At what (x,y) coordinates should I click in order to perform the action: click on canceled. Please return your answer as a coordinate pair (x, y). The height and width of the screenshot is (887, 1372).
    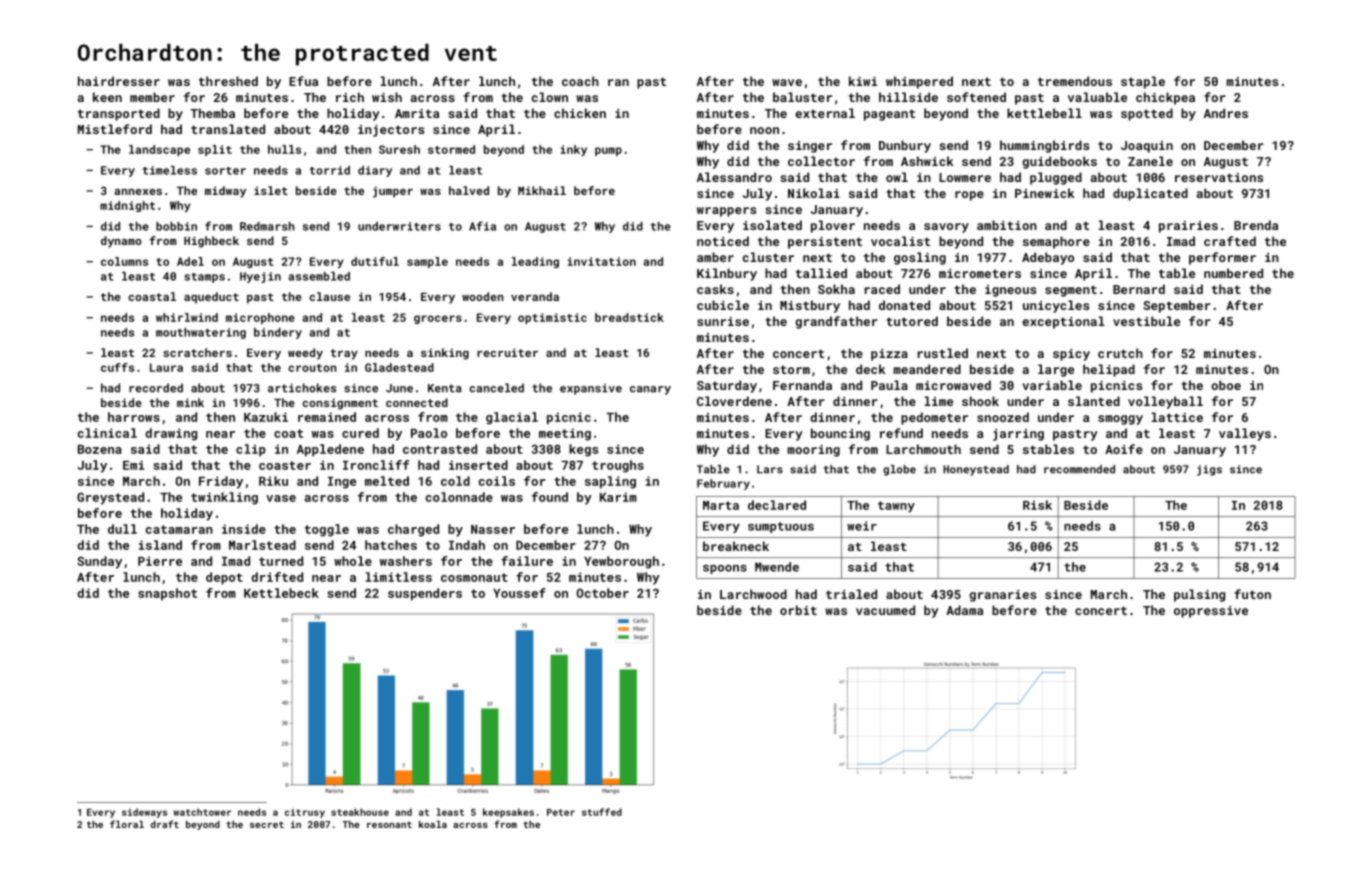
    Looking at the image, I should click on (496, 388).
